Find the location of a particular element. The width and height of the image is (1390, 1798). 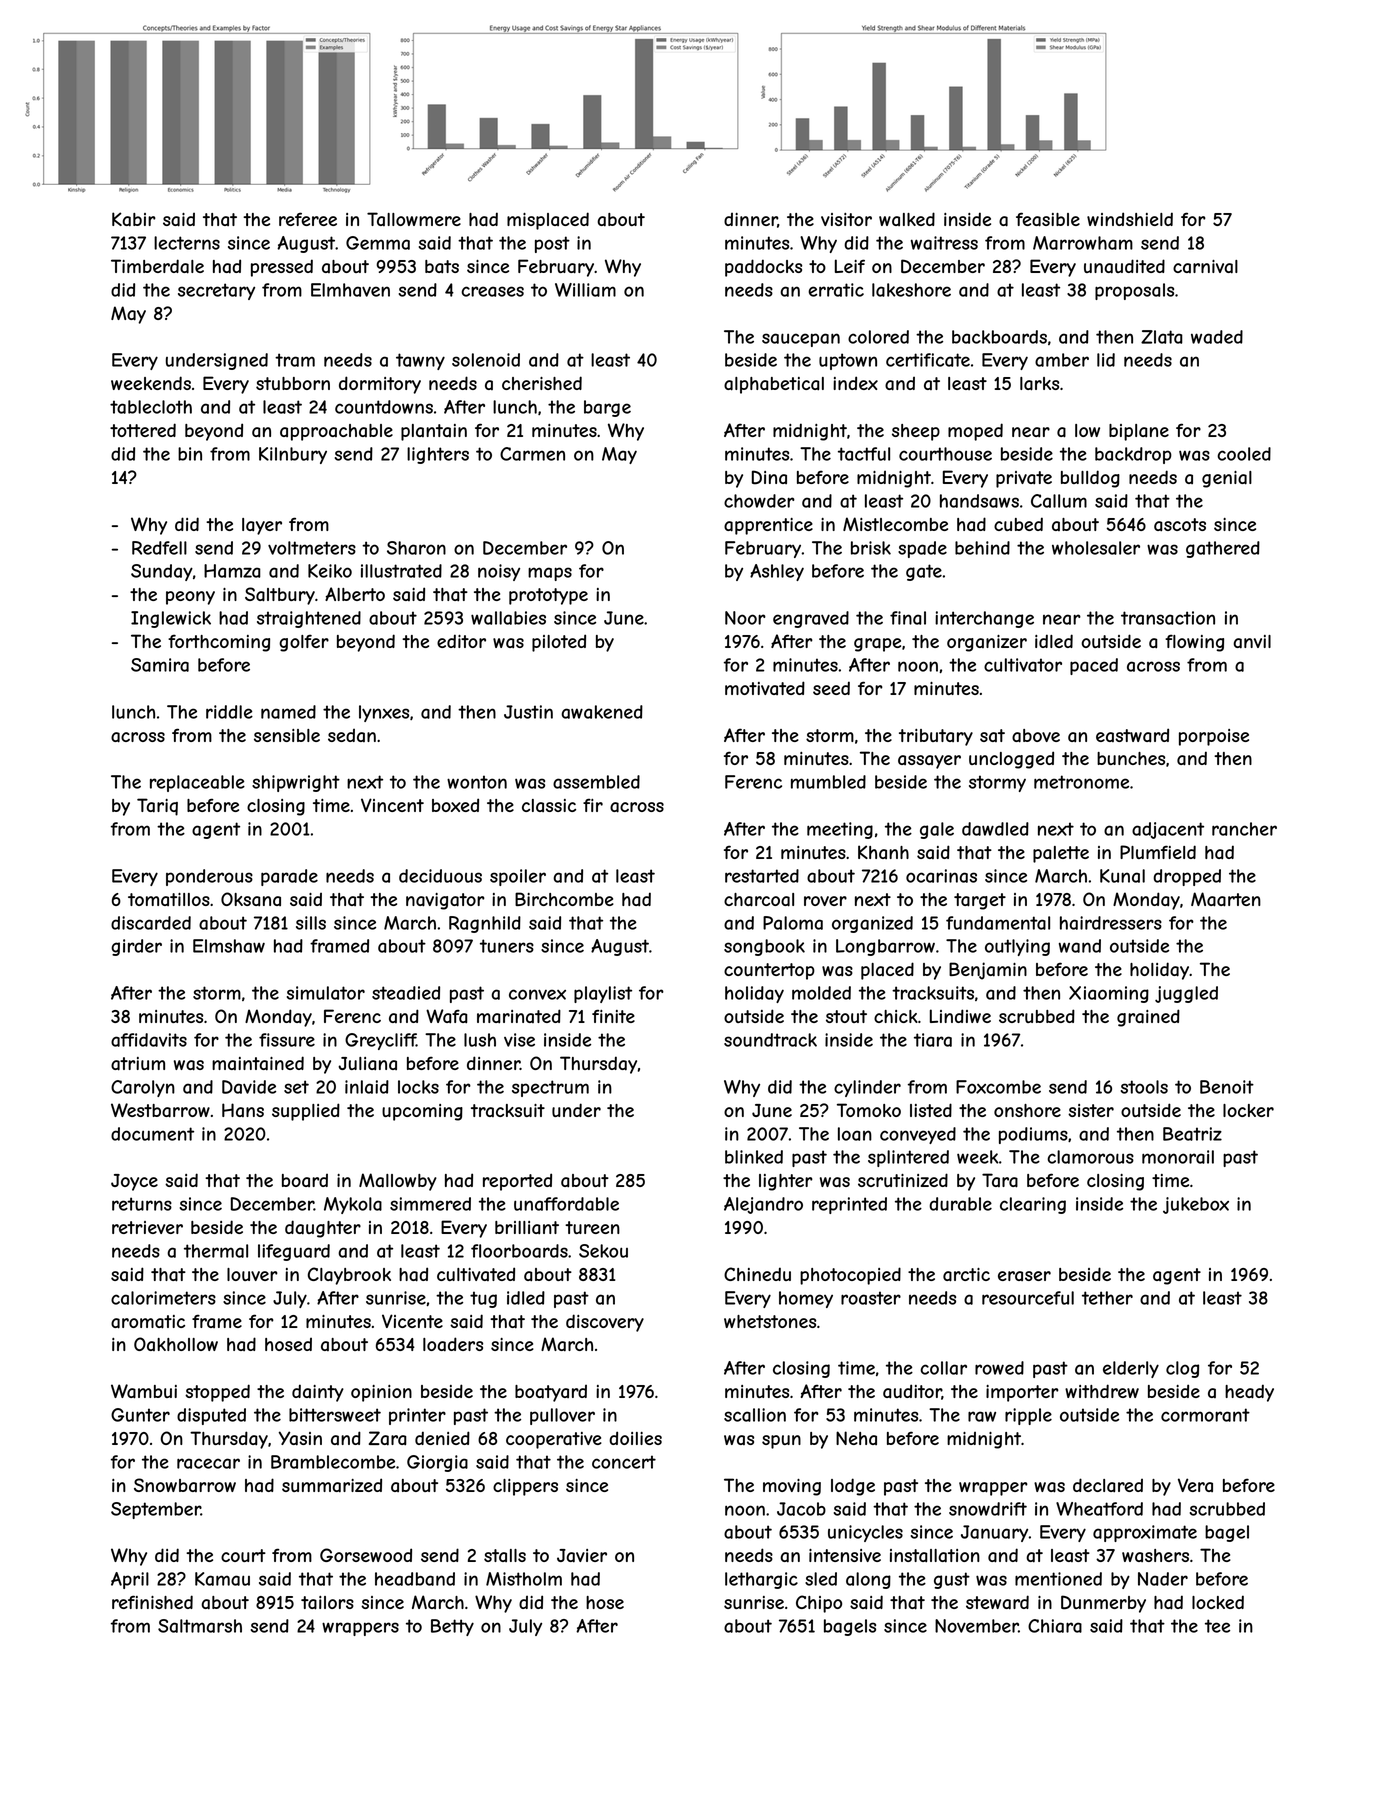

photocopied is located at coordinates (850, 1276).
